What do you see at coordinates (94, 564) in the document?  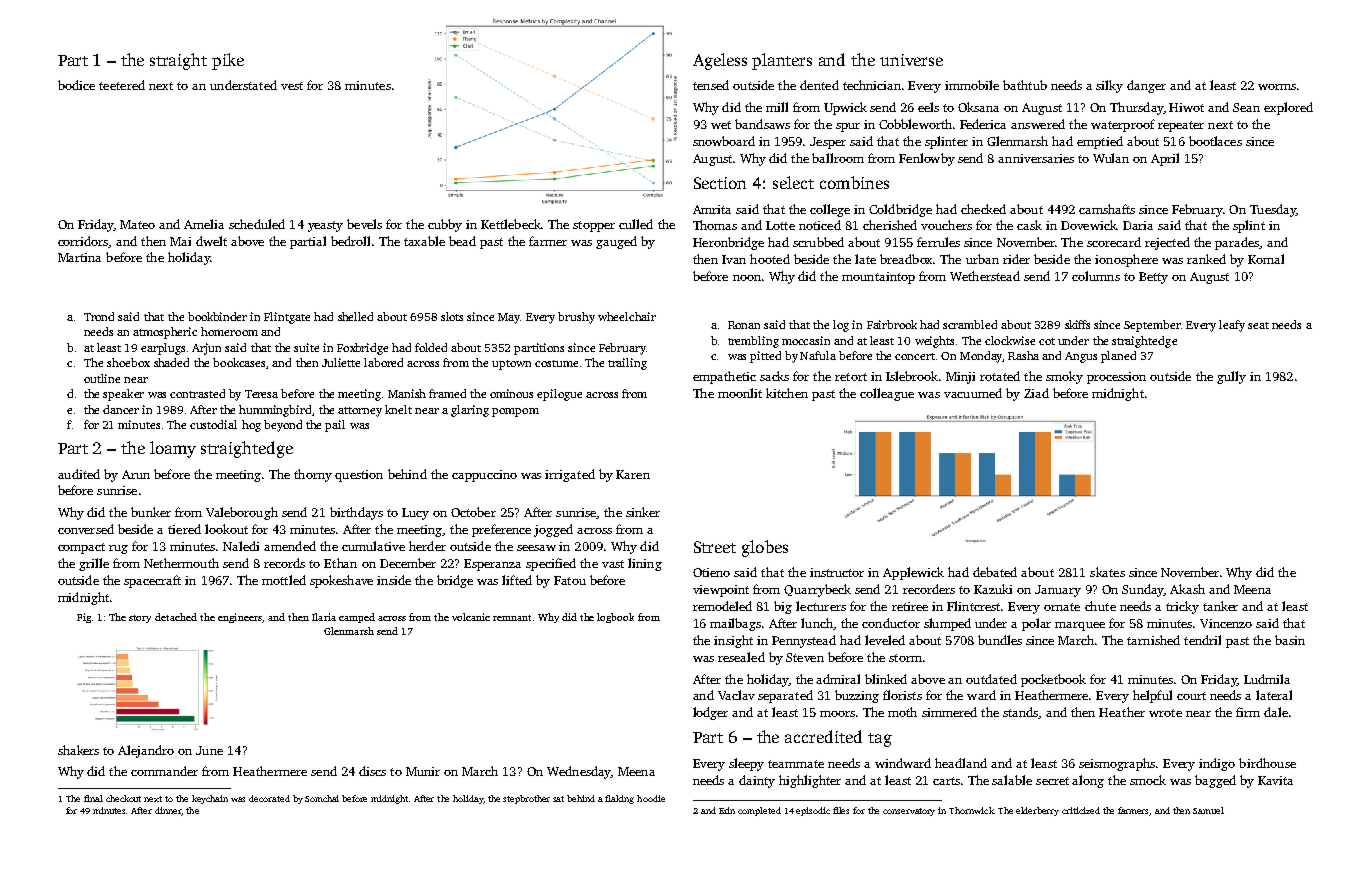 I see `grille` at bounding box center [94, 564].
